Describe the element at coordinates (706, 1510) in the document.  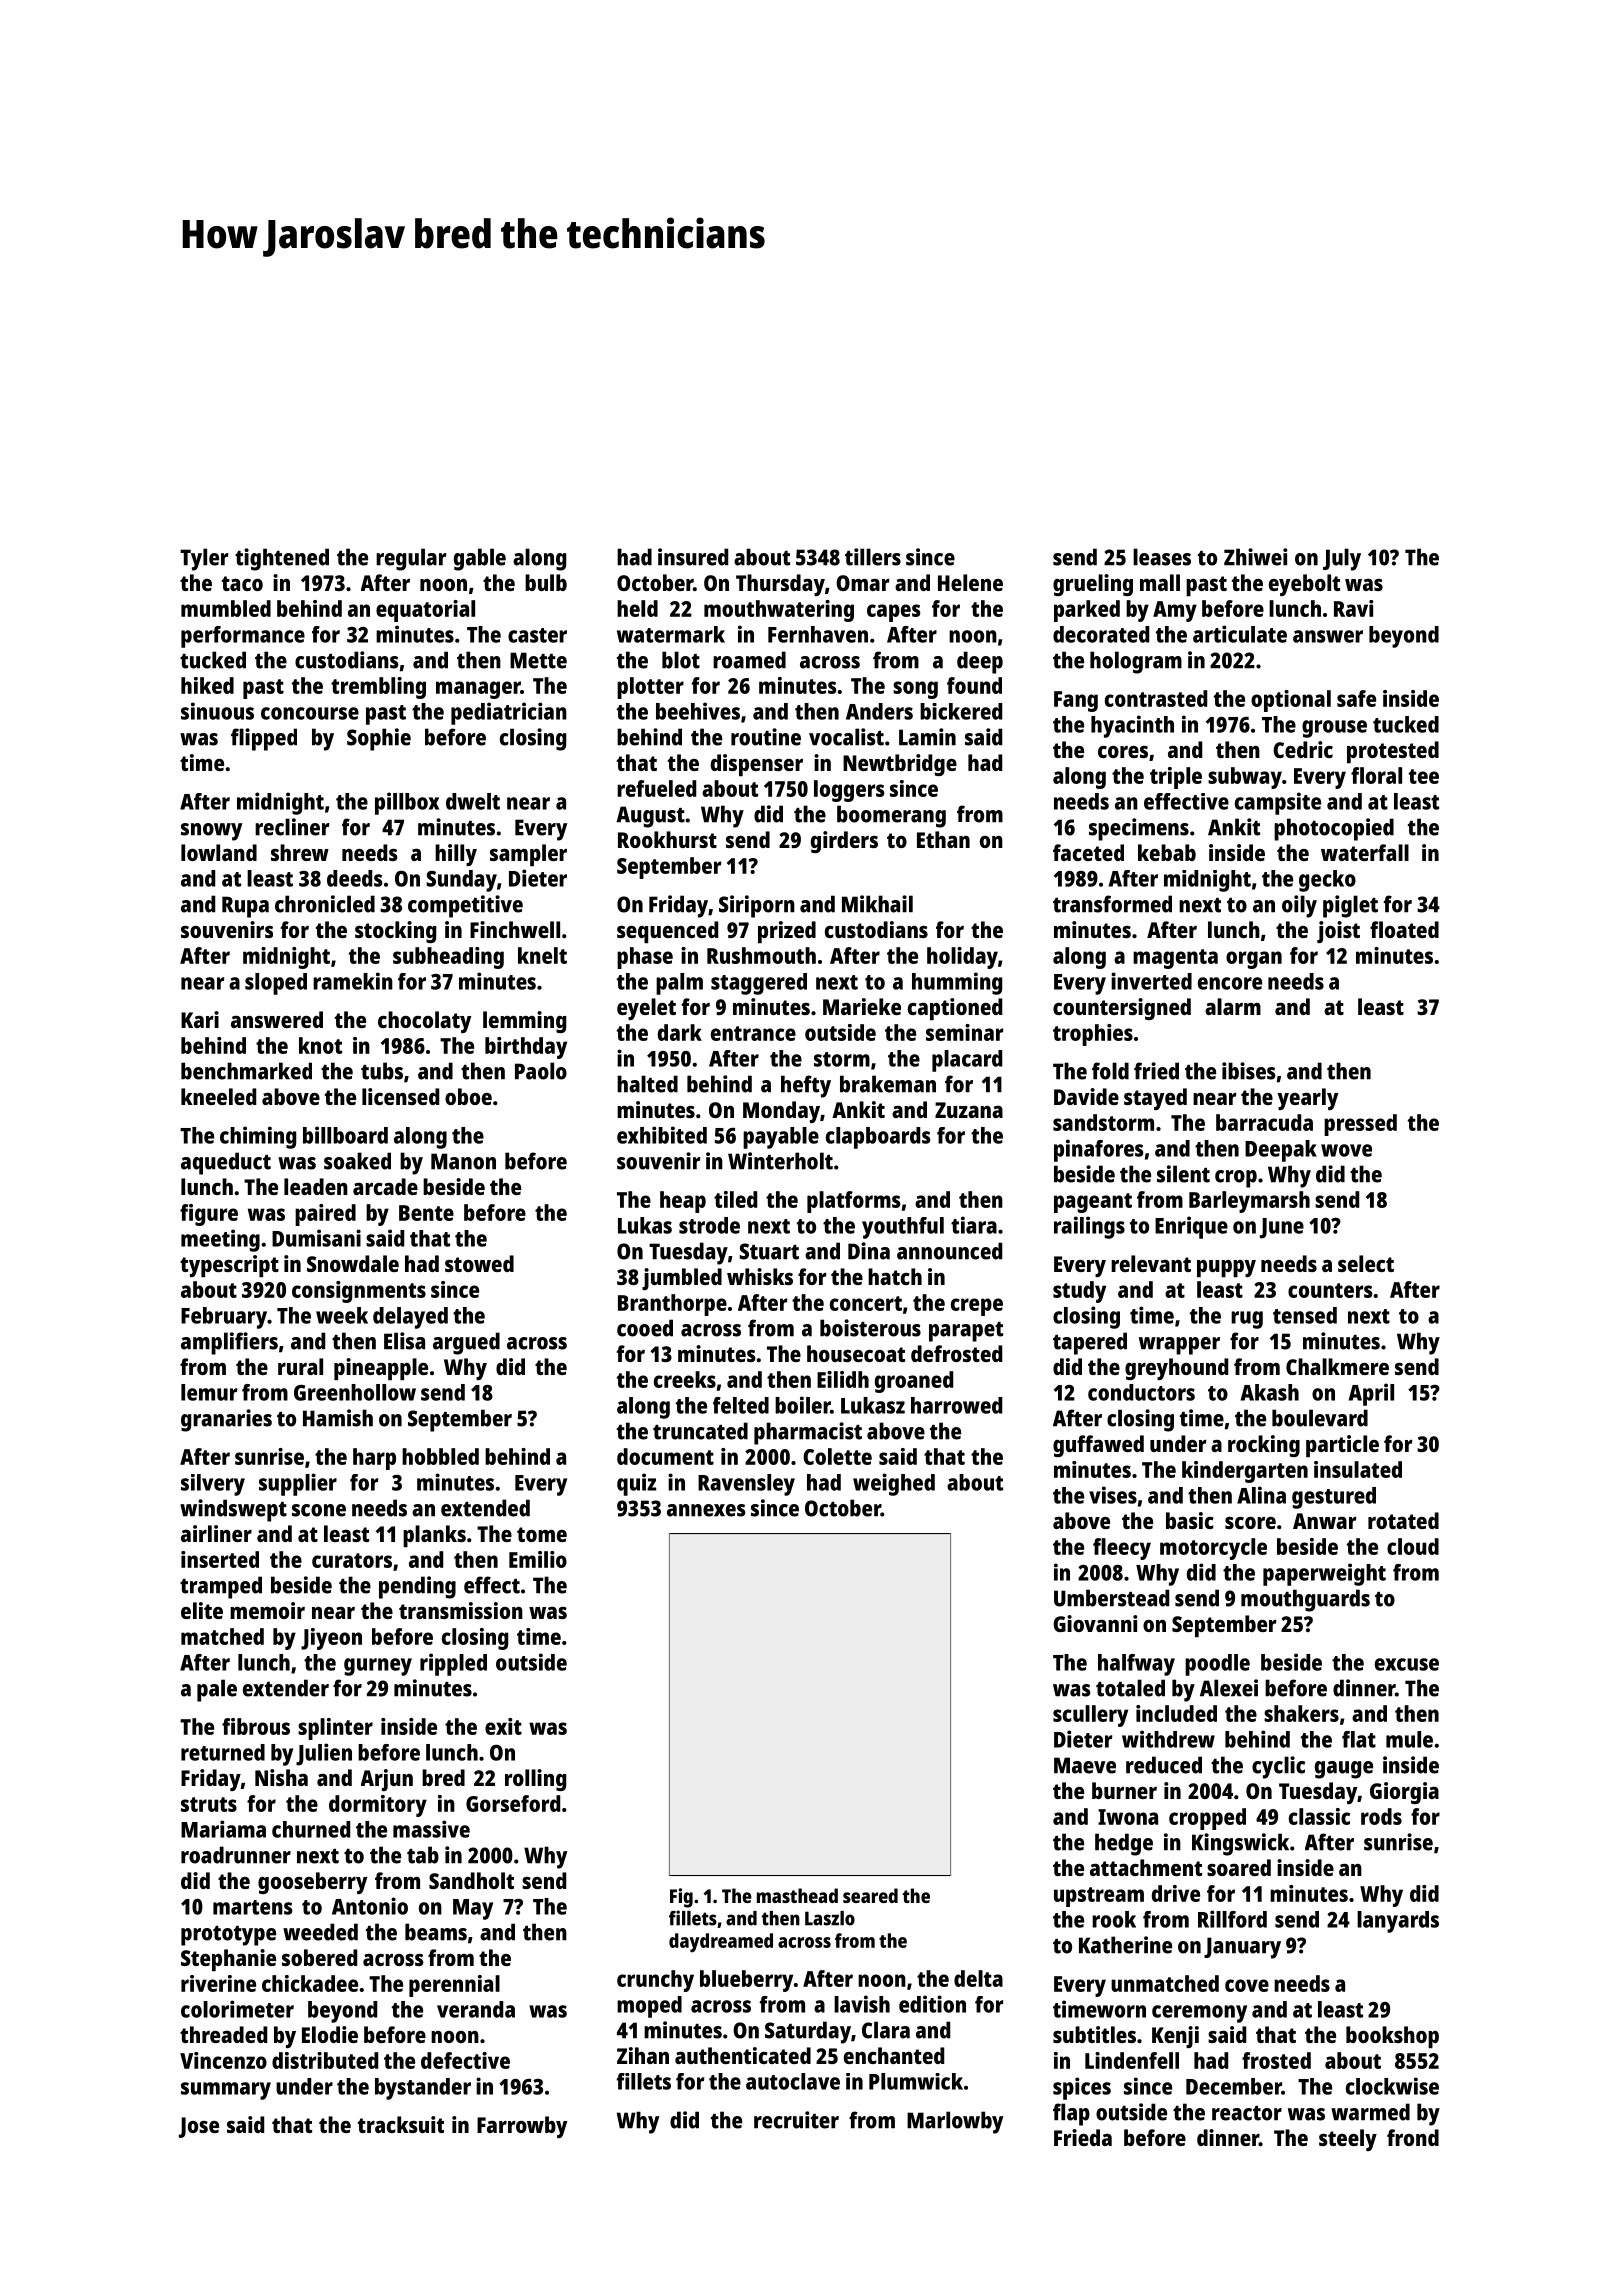
I see `annexes` at that location.
